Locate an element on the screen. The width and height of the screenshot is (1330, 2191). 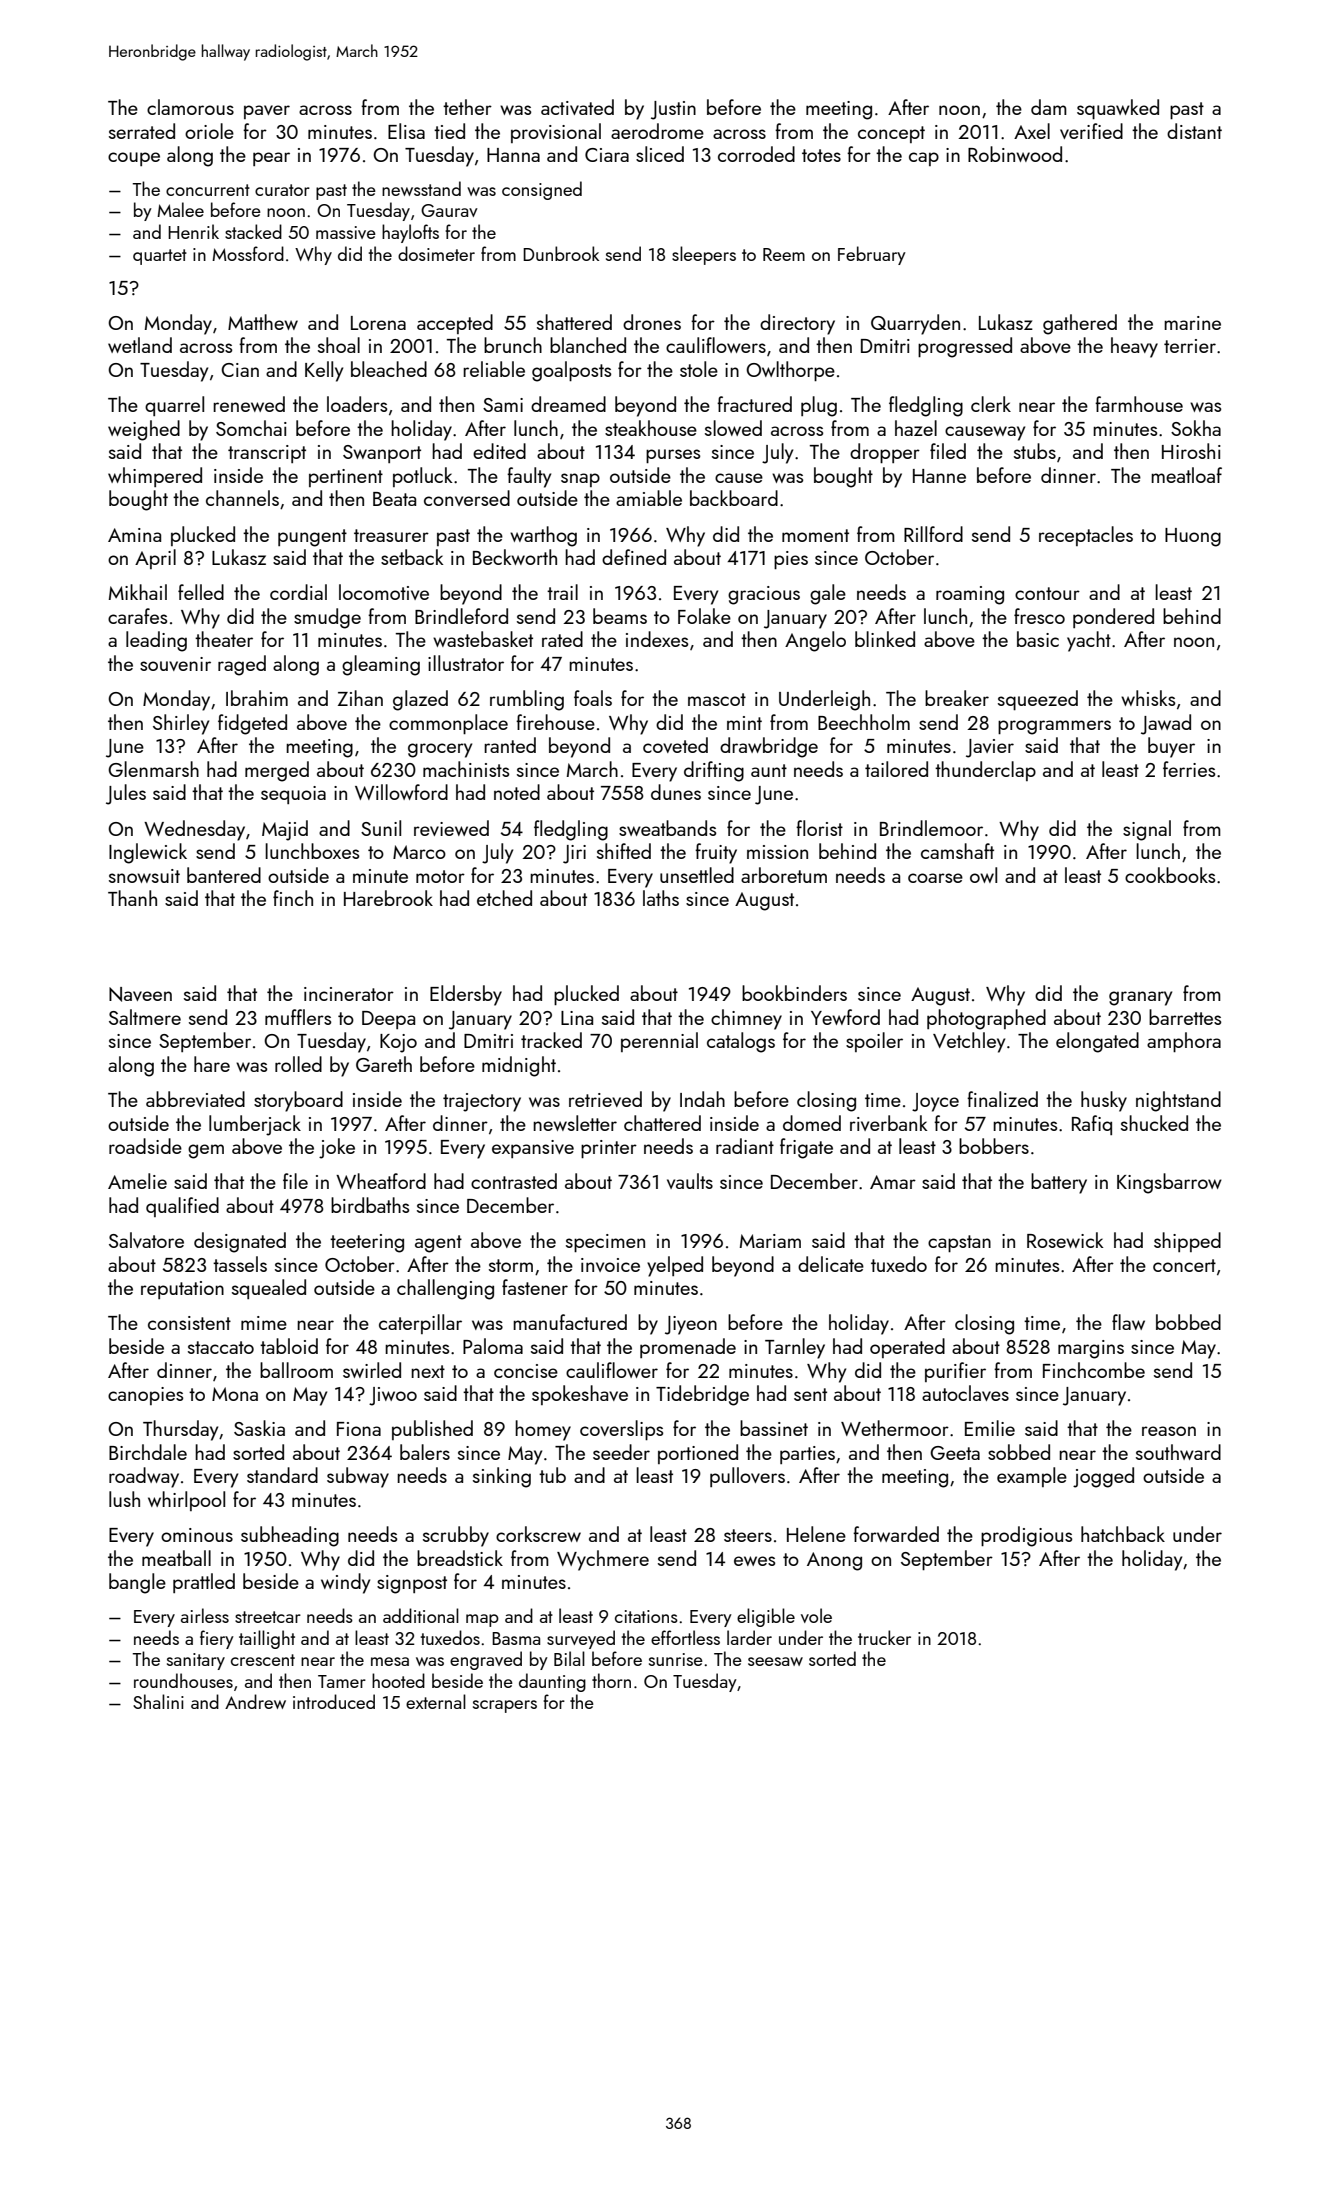
Indah is located at coordinates (702, 1099).
